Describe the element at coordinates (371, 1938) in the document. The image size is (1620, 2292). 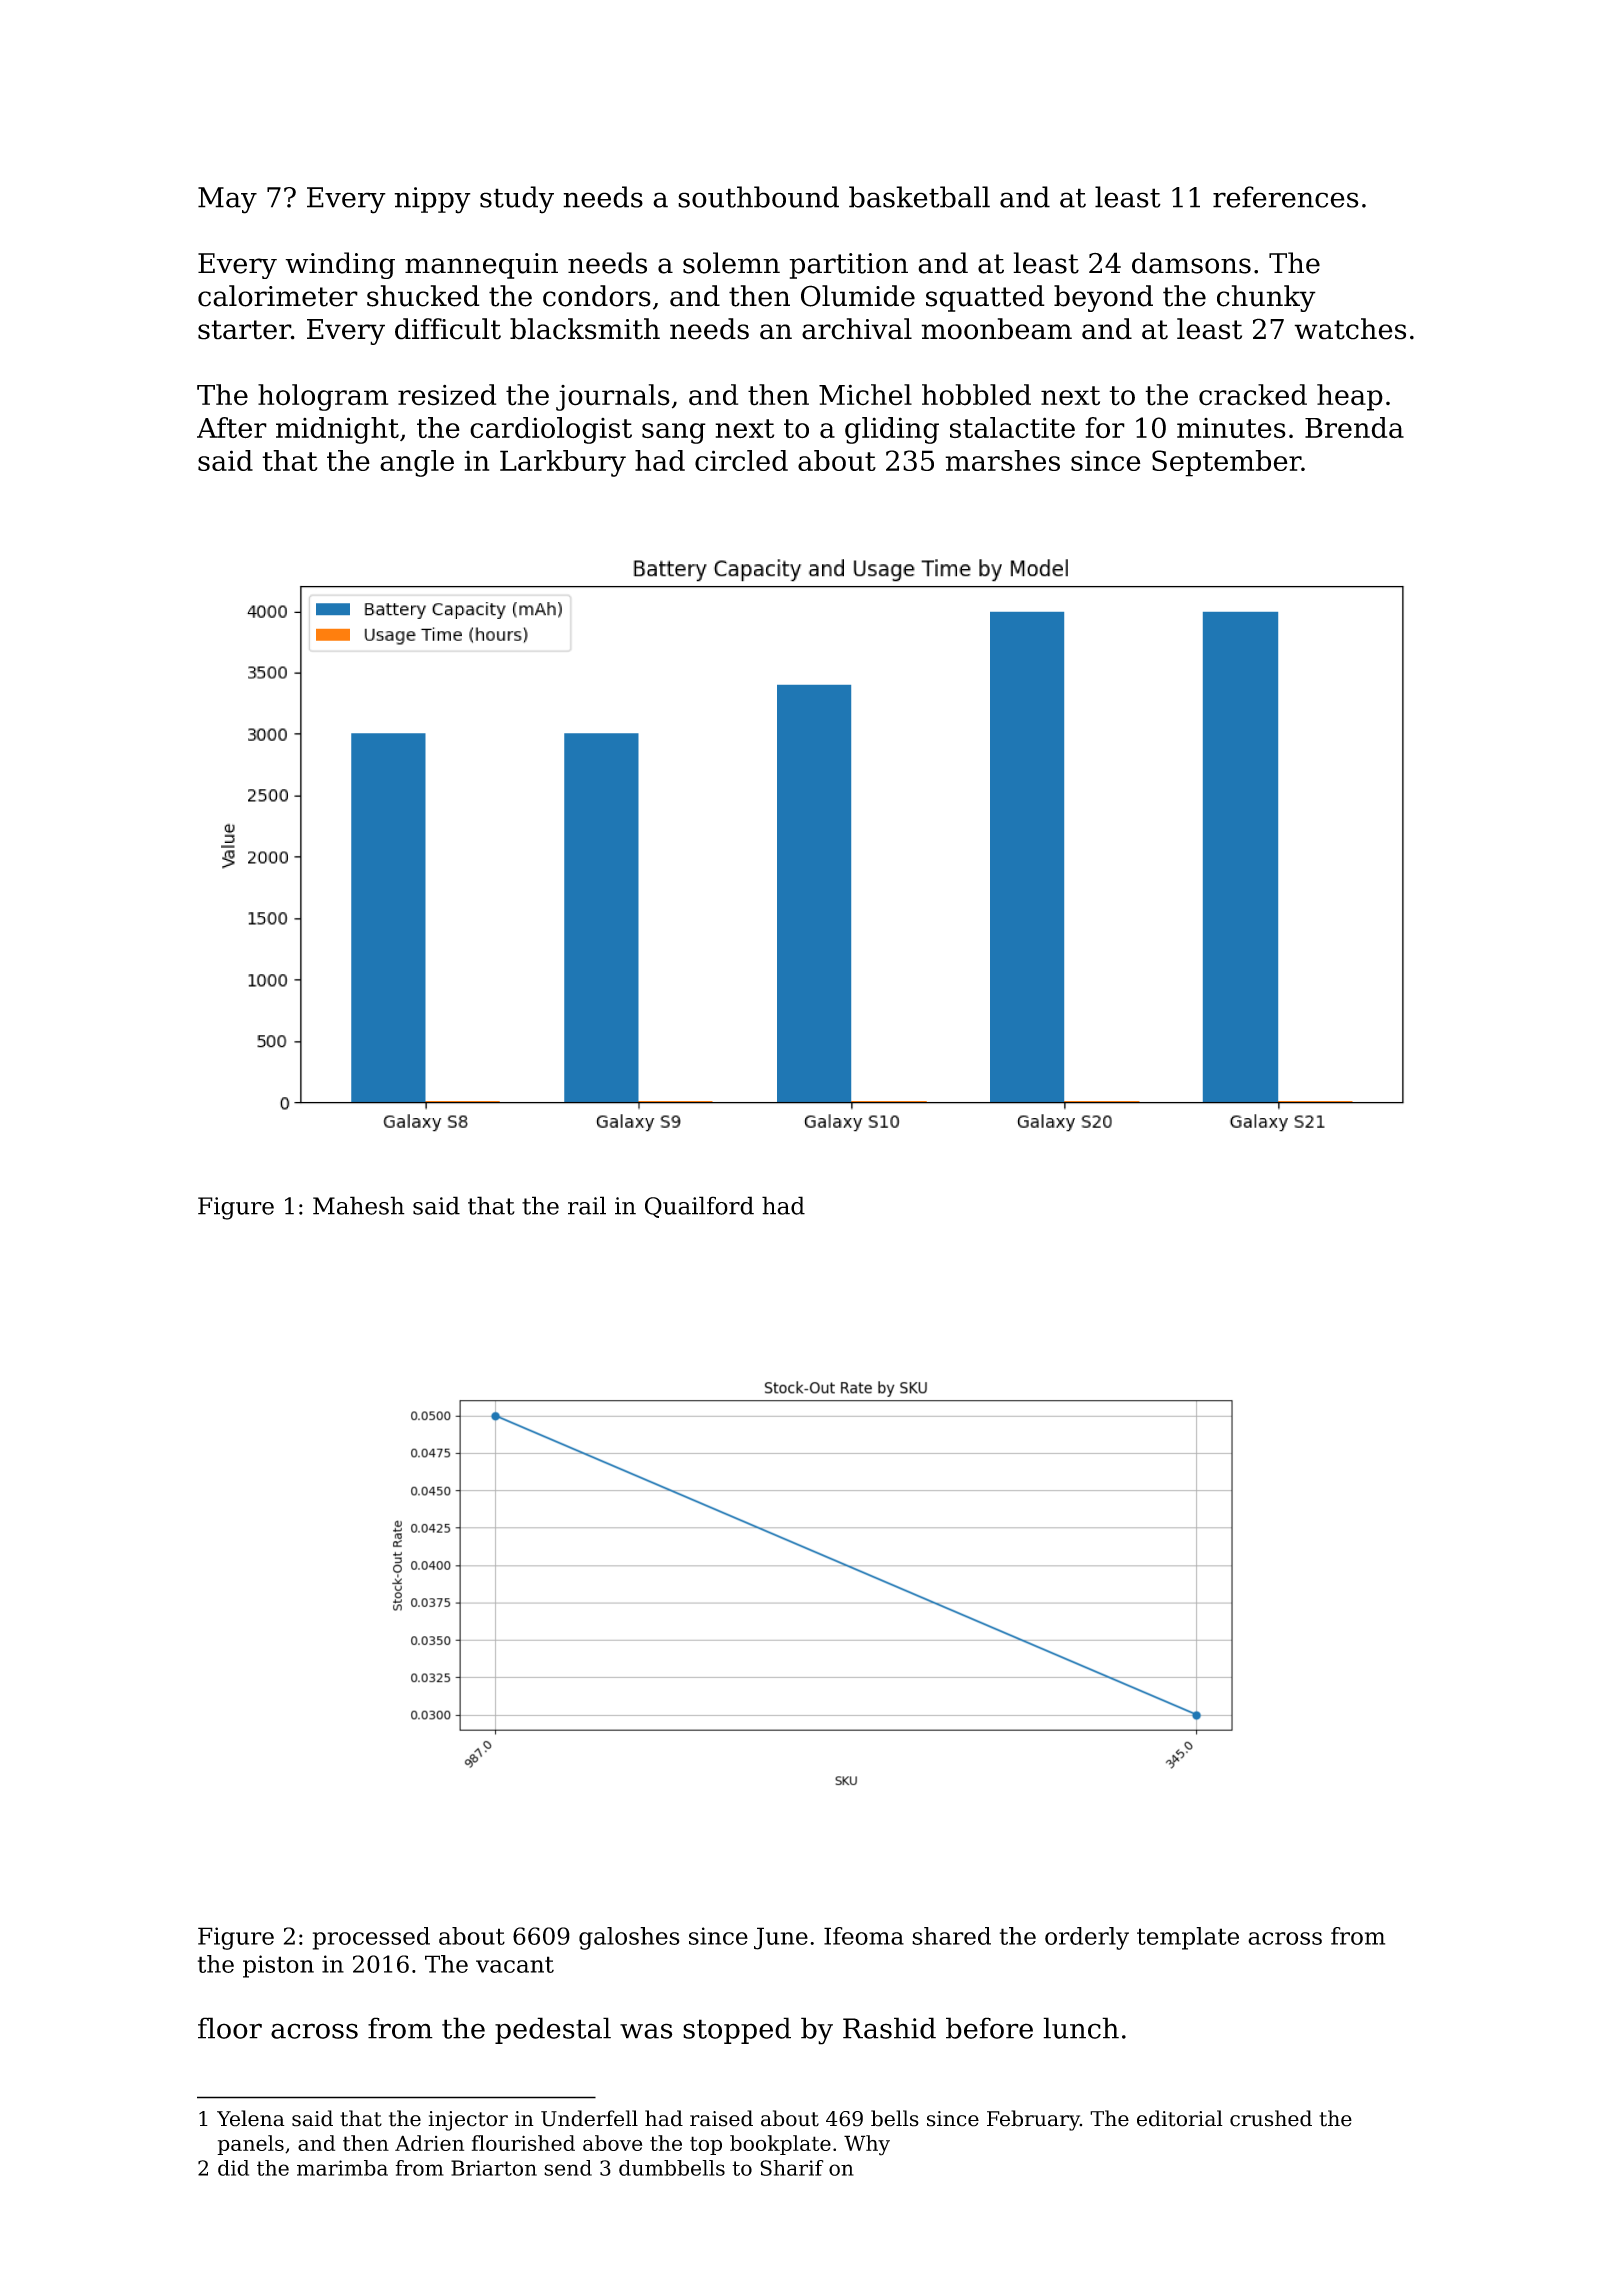
I see `processed` at that location.
